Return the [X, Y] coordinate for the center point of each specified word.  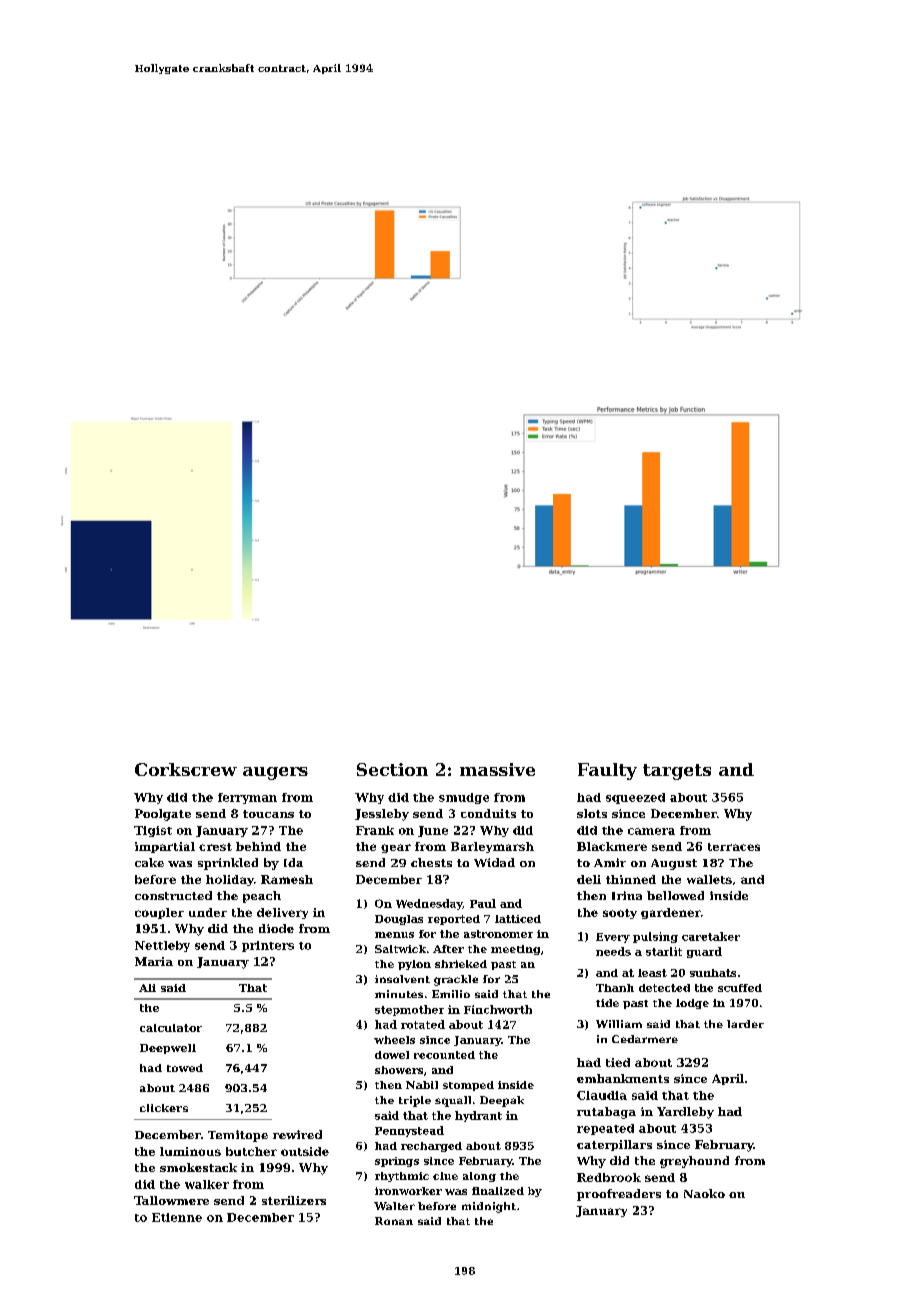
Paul [483, 903]
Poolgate [163, 815]
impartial [165, 847]
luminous [190, 1151]
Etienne [177, 1217]
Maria [154, 961]
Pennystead [409, 1131]
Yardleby [685, 1113]
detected [664, 988]
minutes [399, 994]
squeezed [635, 798]
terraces [734, 847]
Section [392, 769]
